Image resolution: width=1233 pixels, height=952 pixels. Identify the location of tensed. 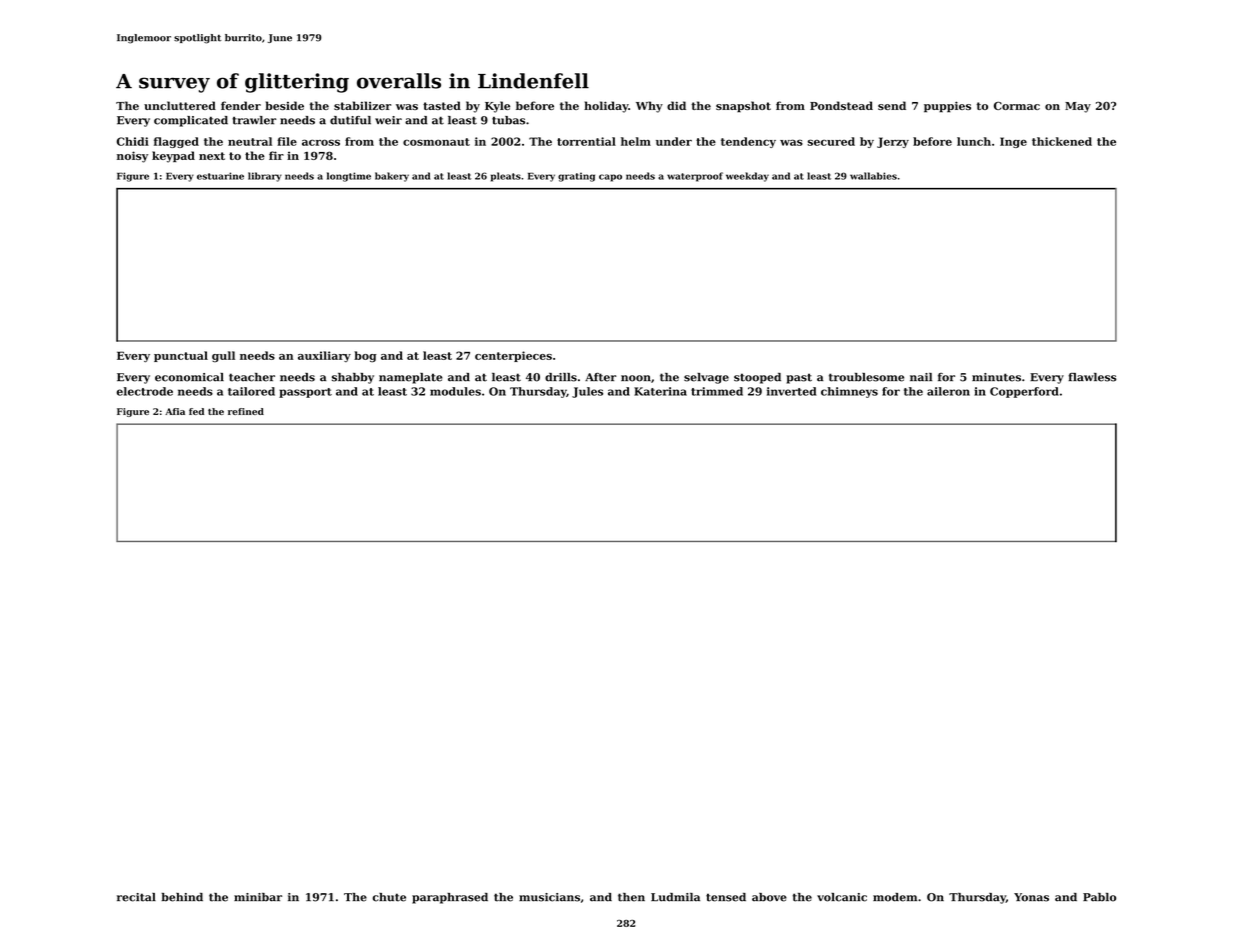
(726, 897).
